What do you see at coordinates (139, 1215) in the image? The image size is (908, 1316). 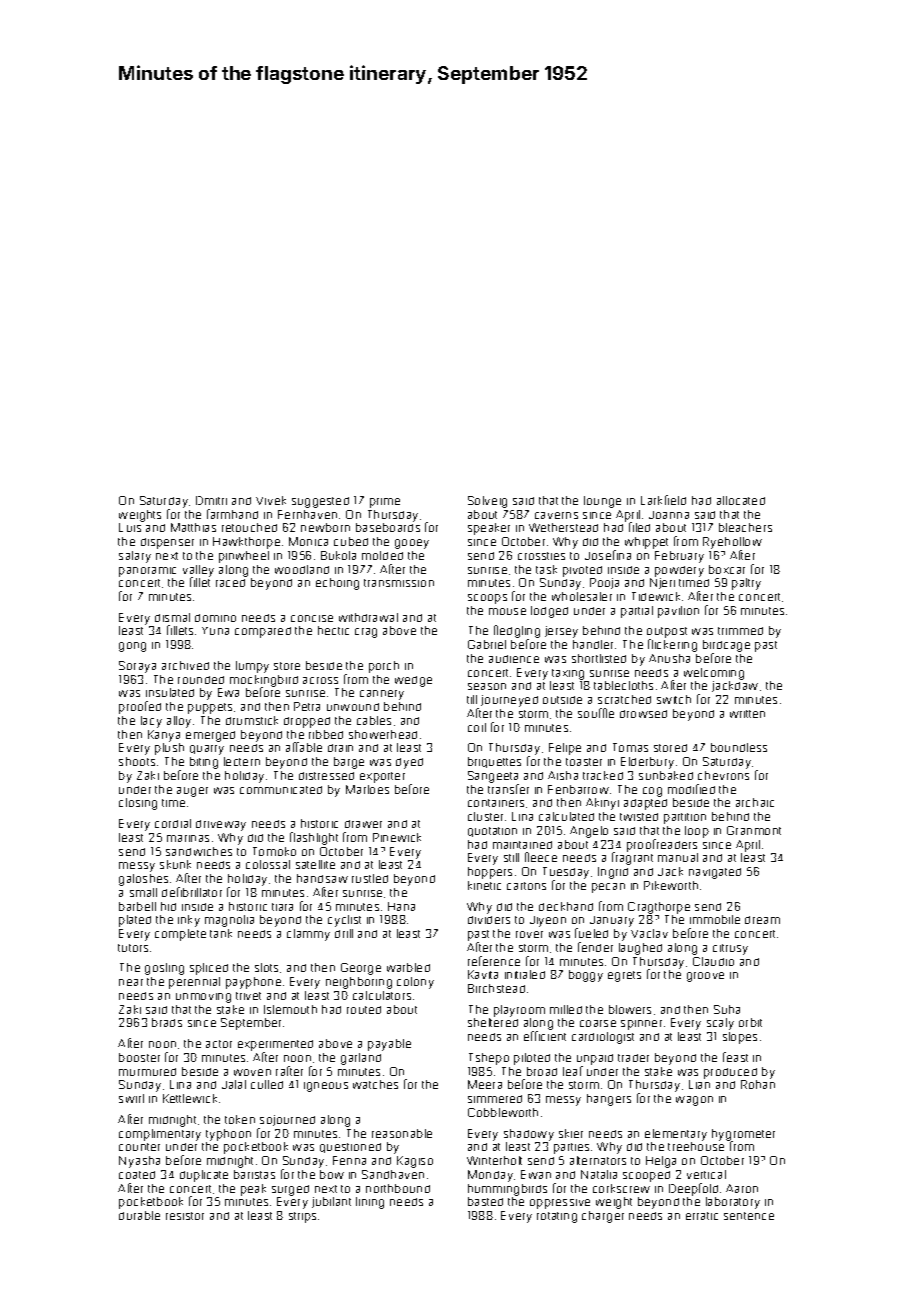 I see `durable` at bounding box center [139, 1215].
